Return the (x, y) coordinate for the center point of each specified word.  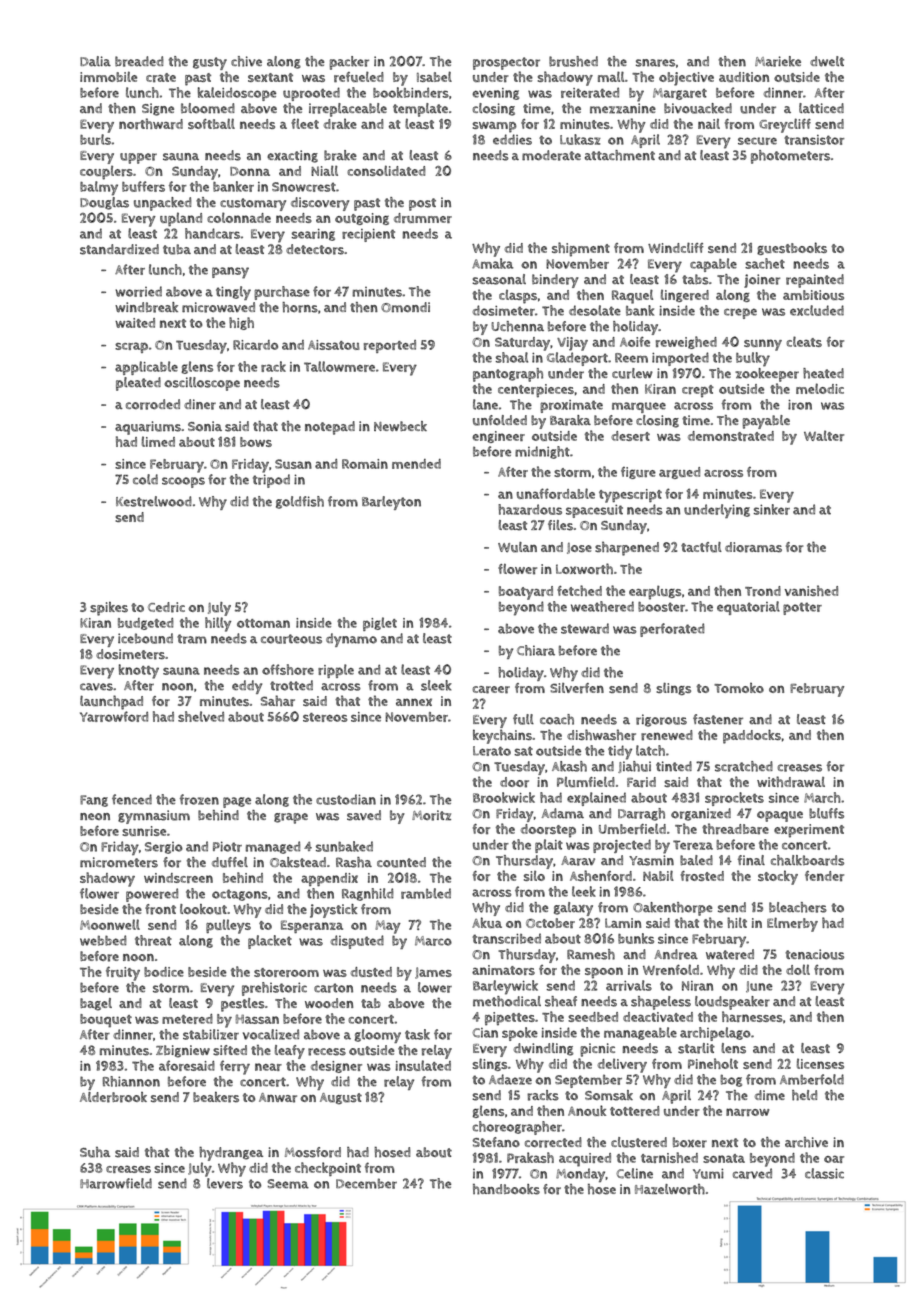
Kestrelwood (154, 501)
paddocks (752, 736)
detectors (315, 249)
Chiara (536, 650)
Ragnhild (368, 894)
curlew (632, 373)
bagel (96, 1004)
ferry (235, 1067)
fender (824, 876)
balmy (99, 188)
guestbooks (792, 248)
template (420, 110)
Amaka (492, 263)
